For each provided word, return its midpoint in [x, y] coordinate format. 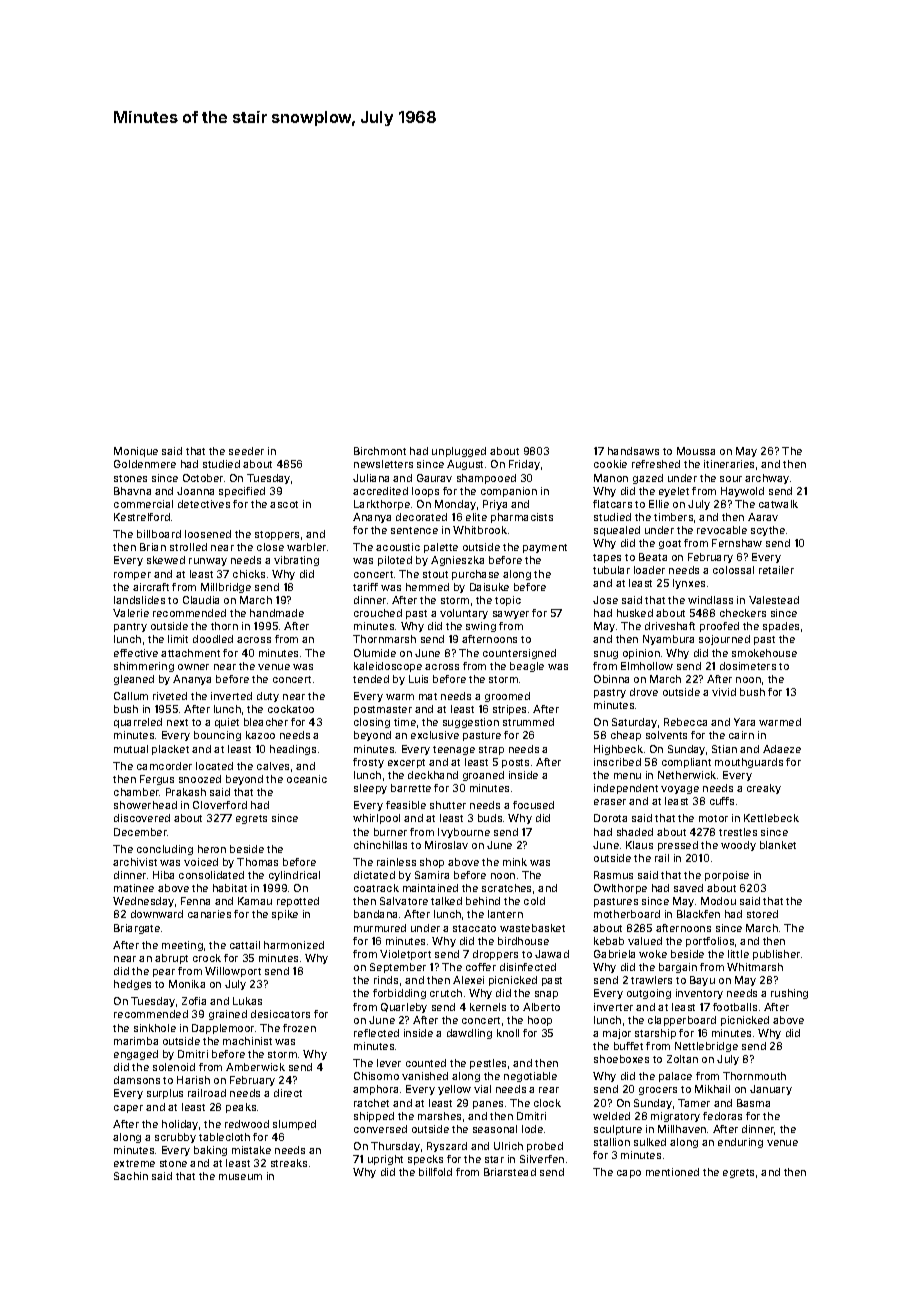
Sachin [131, 1176]
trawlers [651, 980]
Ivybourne [464, 833]
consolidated [211, 875]
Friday [524, 465]
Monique [136, 452]
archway [767, 479]
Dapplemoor [223, 1029]
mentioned [672, 1172]
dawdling [469, 1034]
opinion [641, 654]
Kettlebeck [771, 818]
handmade [277, 613]
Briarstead [510, 1172]
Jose [605, 600]
